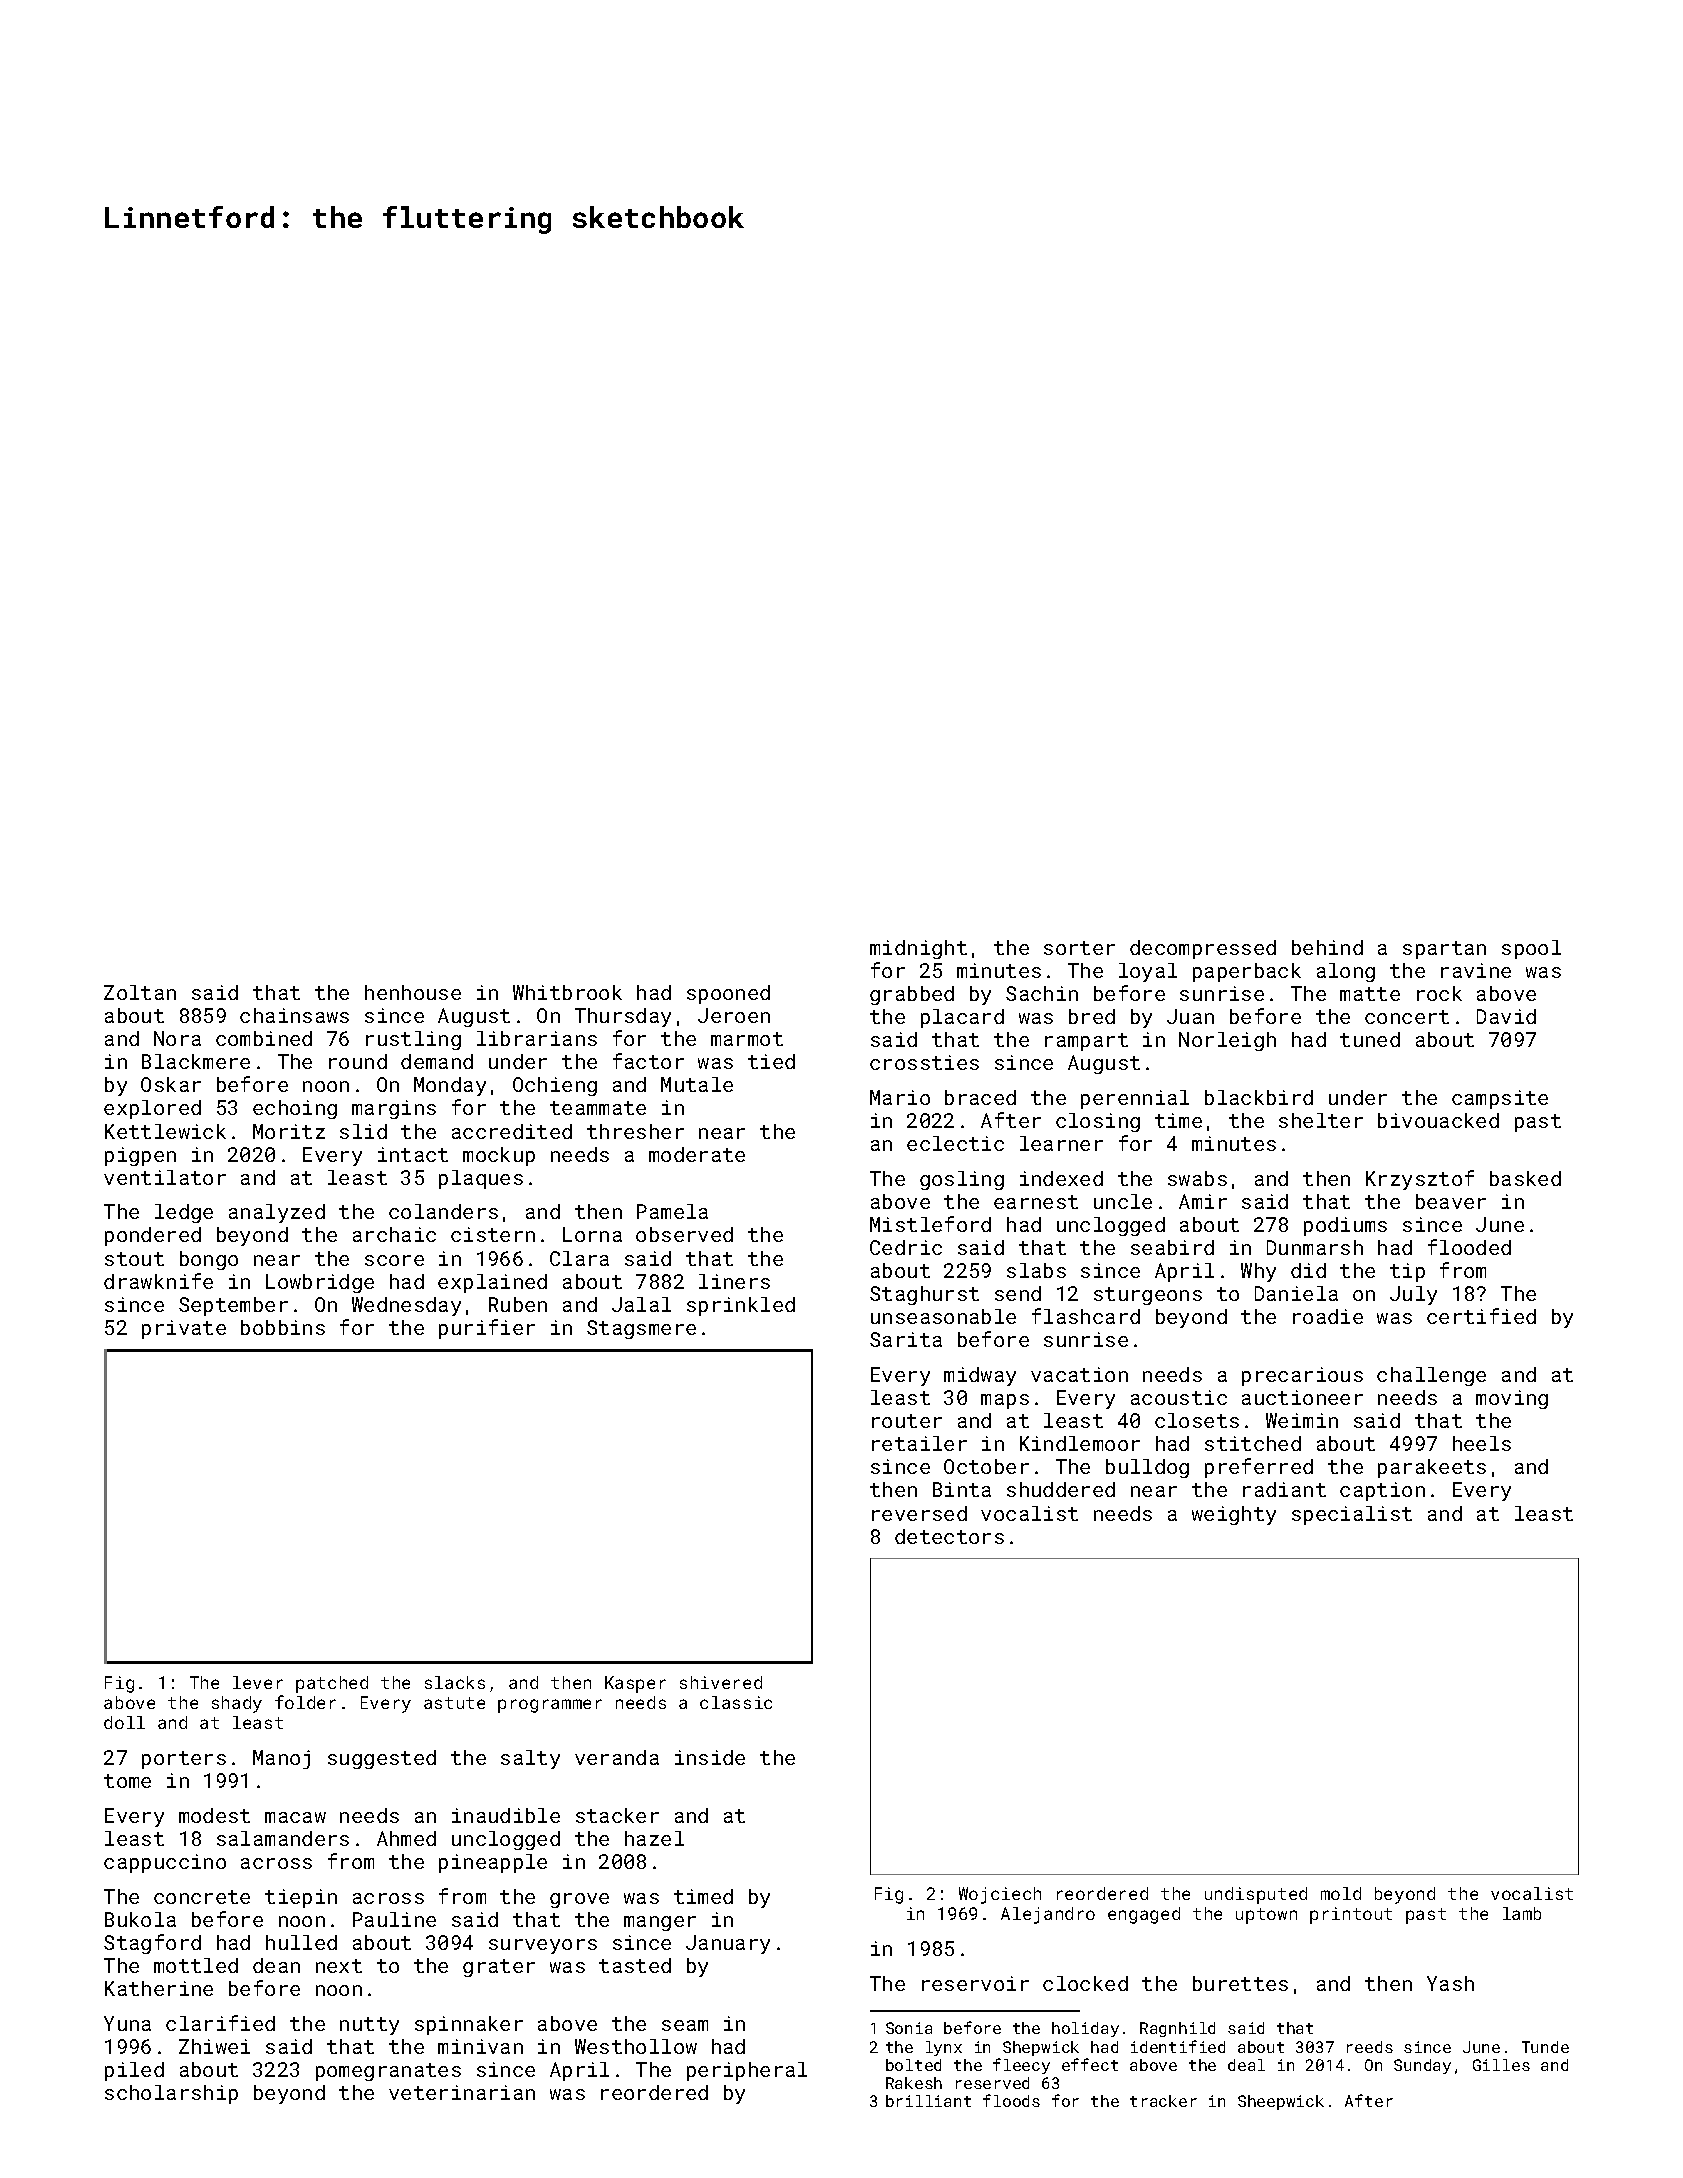 The height and width of the document is (2178, 1683). I want to click on Zhiwei, so click(214, 2046).
